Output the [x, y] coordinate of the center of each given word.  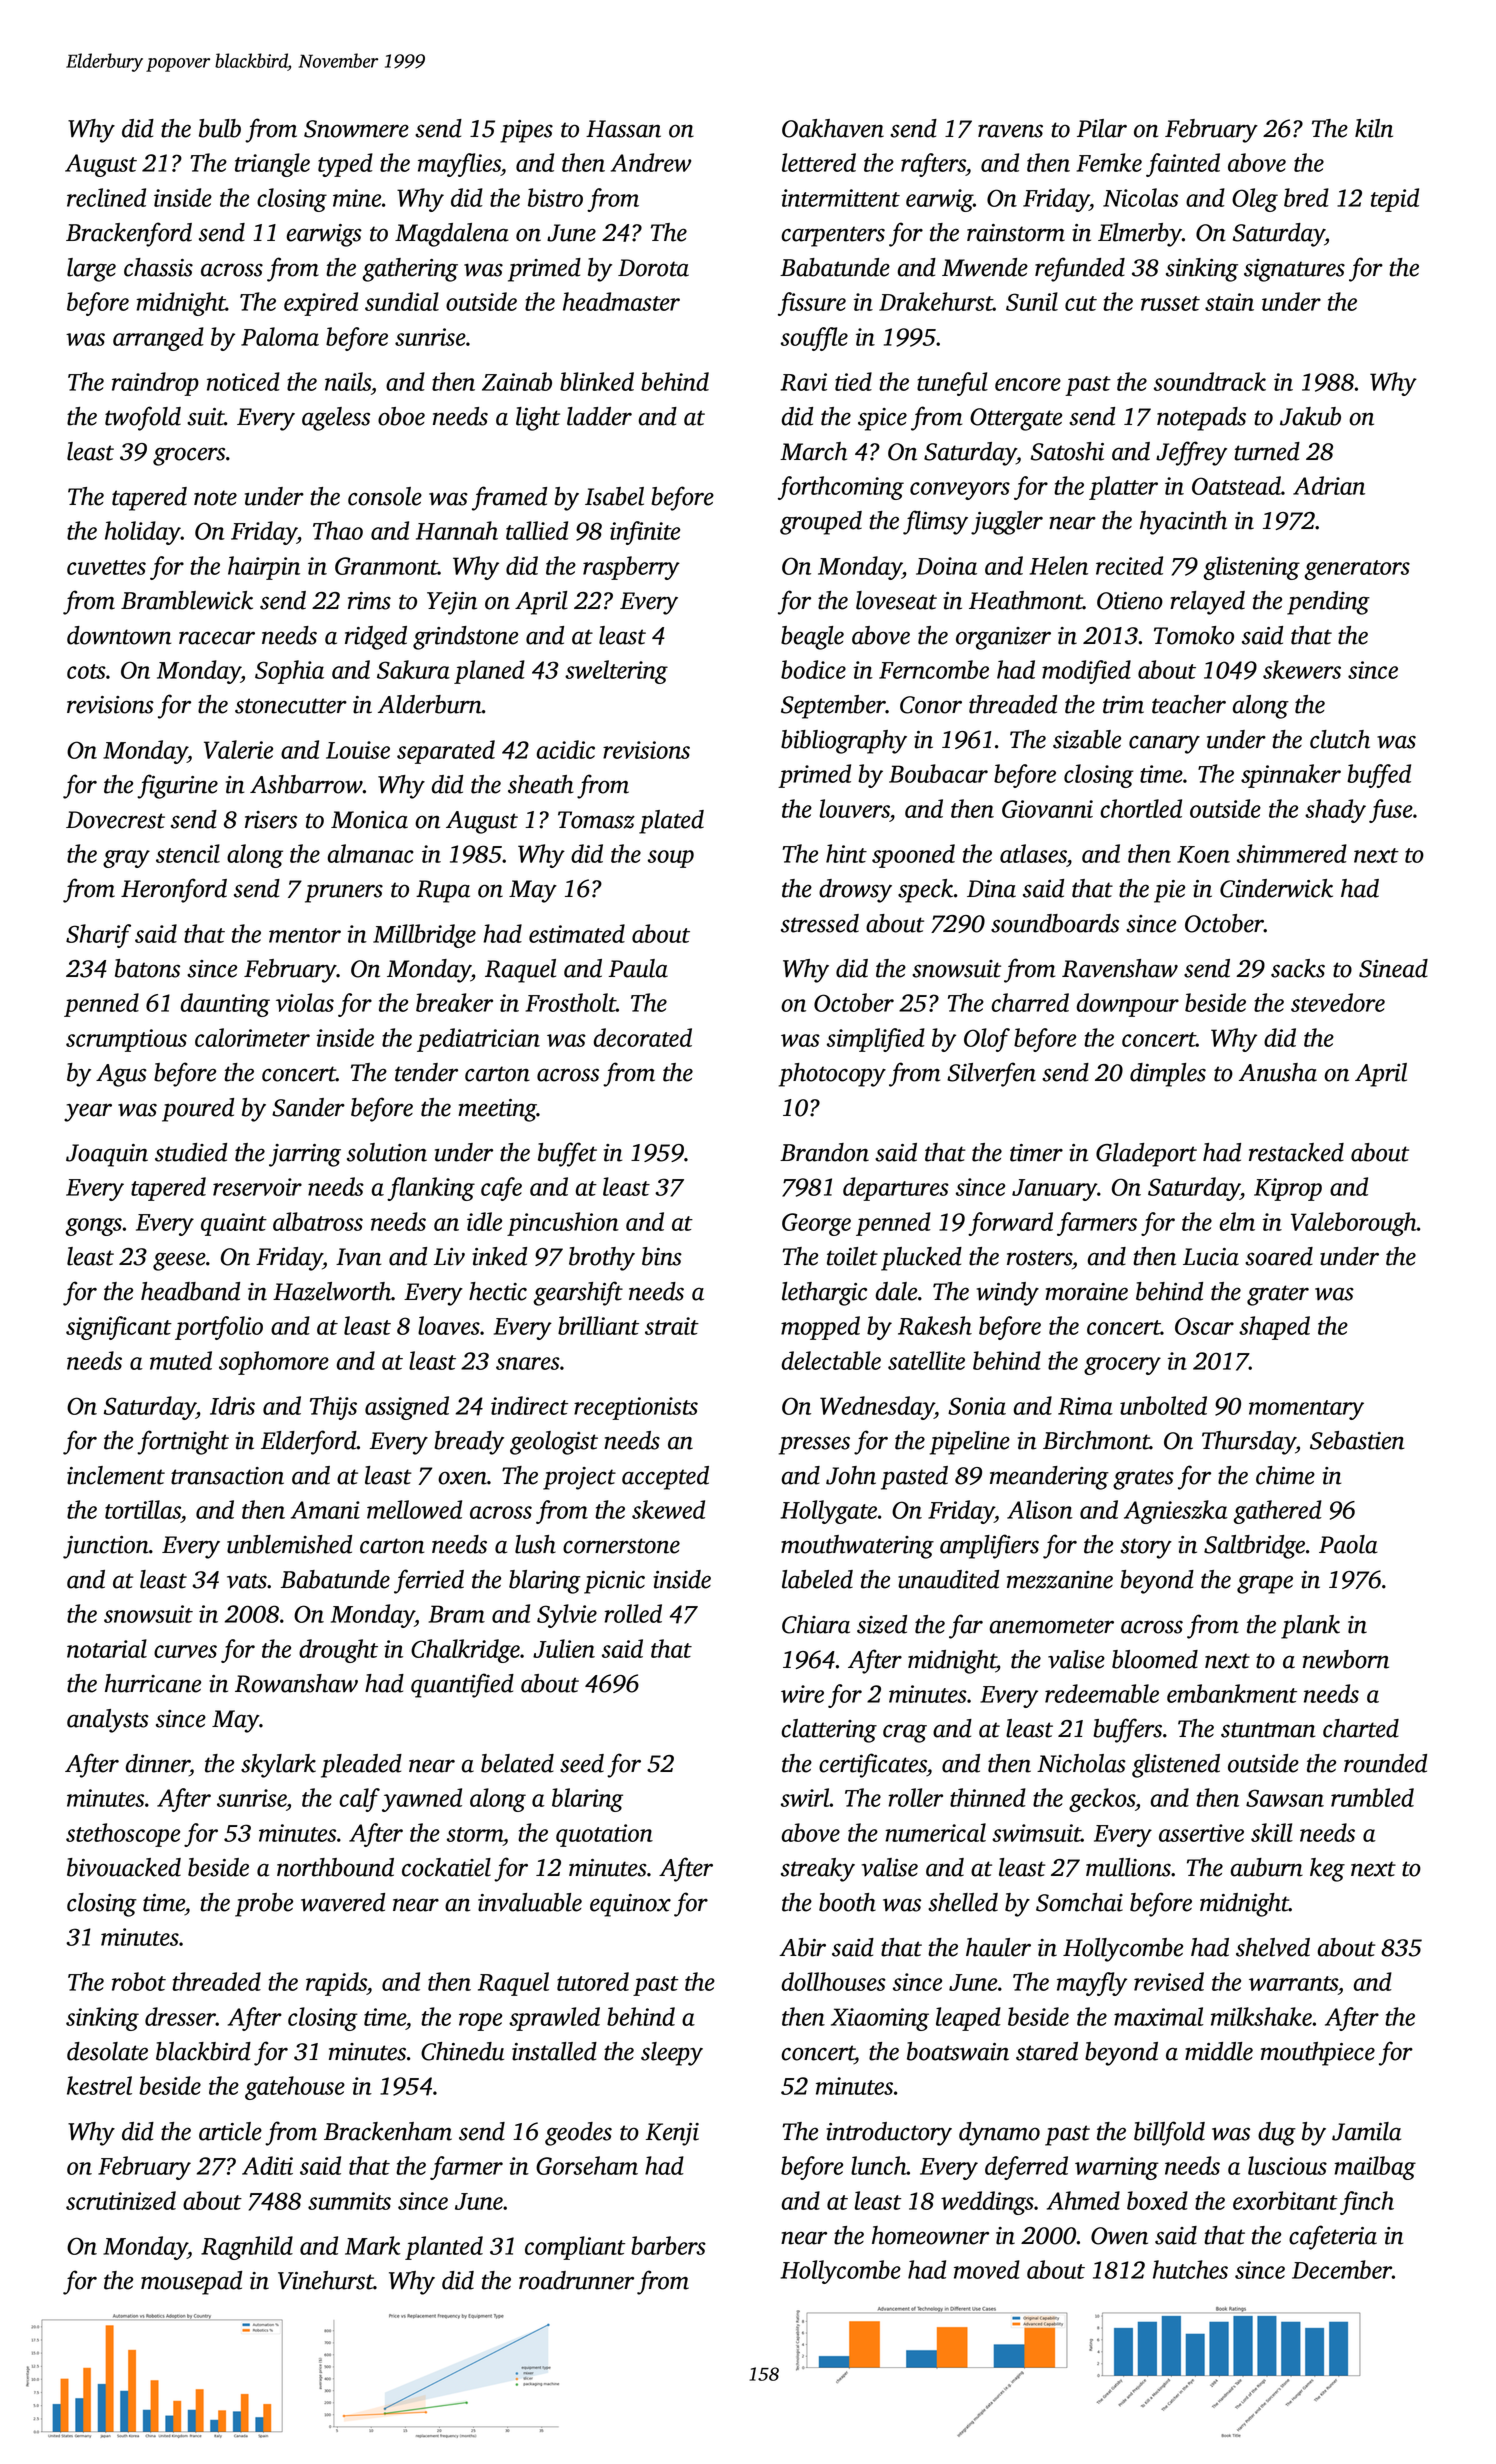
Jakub [1310, 416]
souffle [814, 339]
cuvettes [106, 567]
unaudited [948, 1579]
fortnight [183, 1442]
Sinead [1393, 968]
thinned [988, 1797]
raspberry [631, 568]
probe [264, 1905]
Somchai [1079, 1902]
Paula [638, 968]
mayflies [459, 165]
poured [198, 1110]
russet [1170, 303]
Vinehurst [326, 2280]
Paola [1348, 1544]
